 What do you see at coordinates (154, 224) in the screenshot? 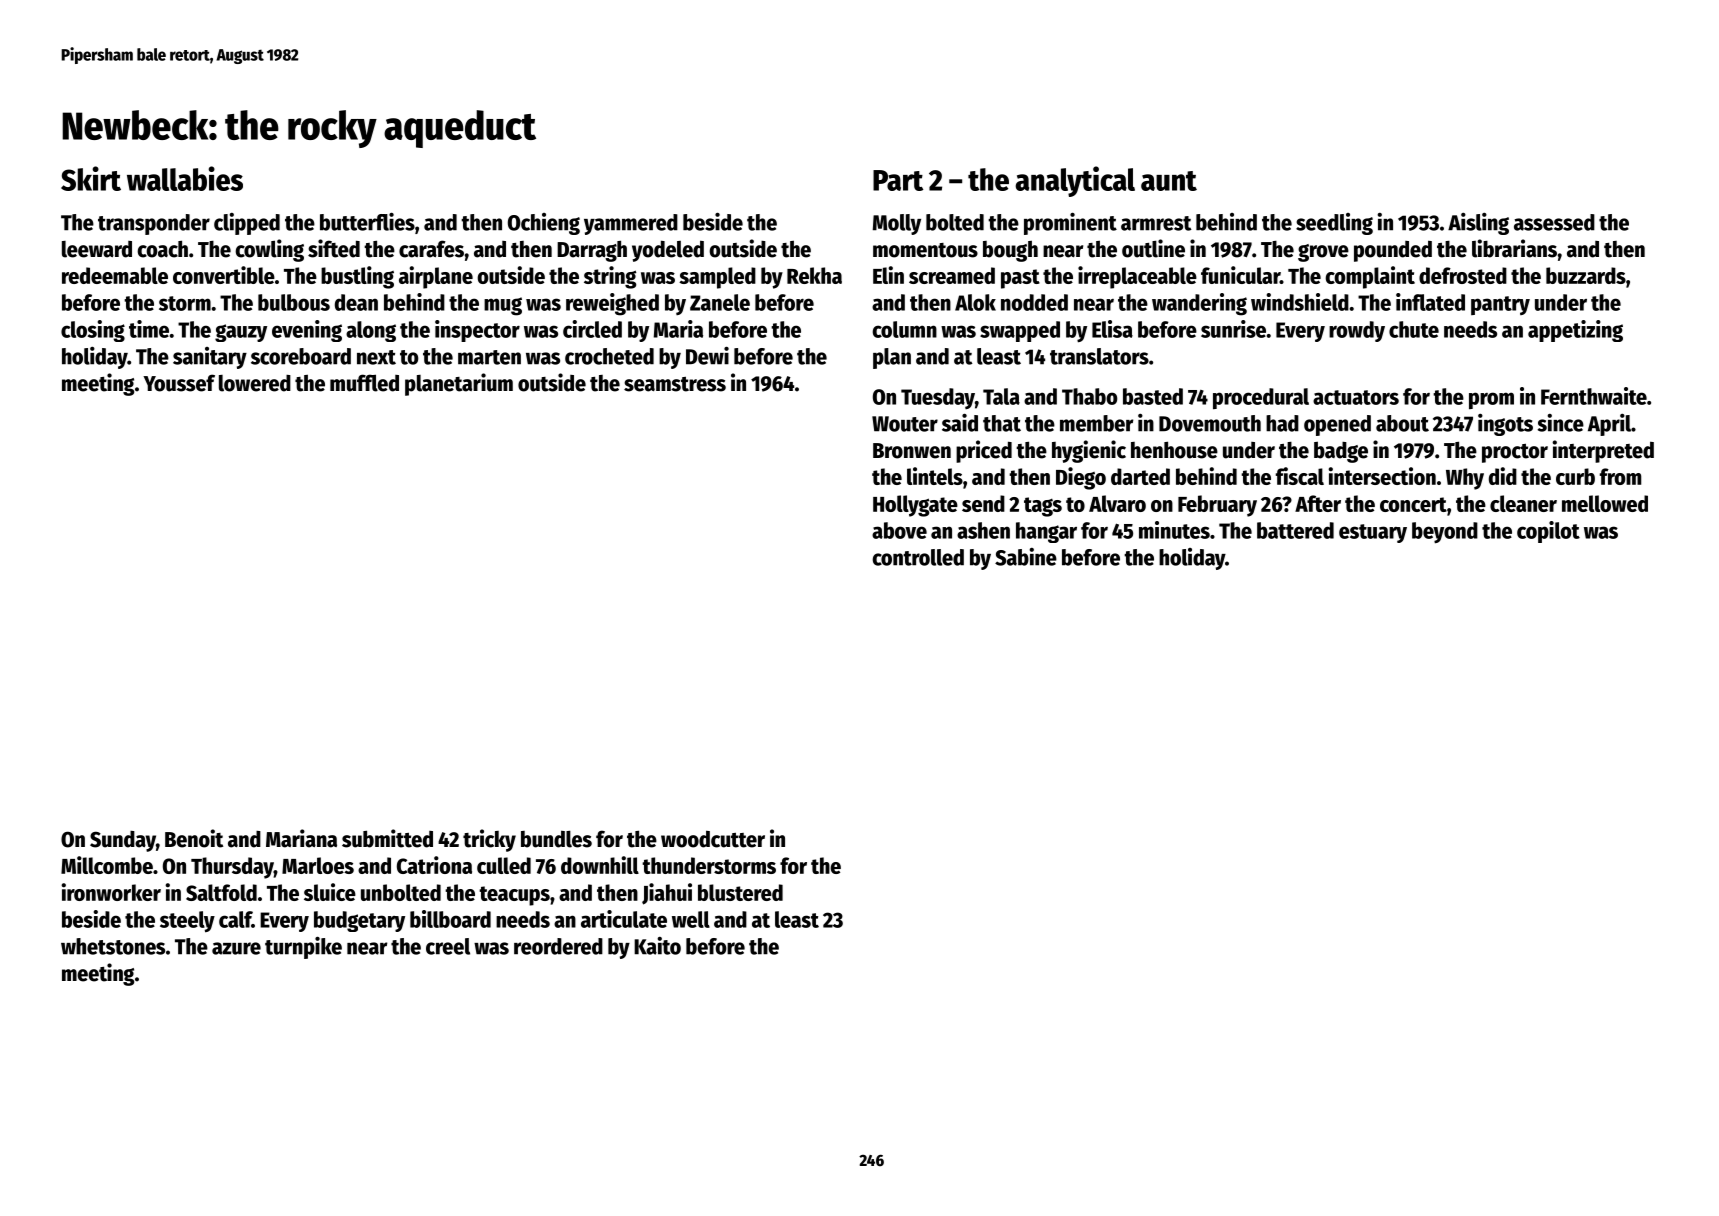
I see `transponder` at bounding box center [154, 224].
